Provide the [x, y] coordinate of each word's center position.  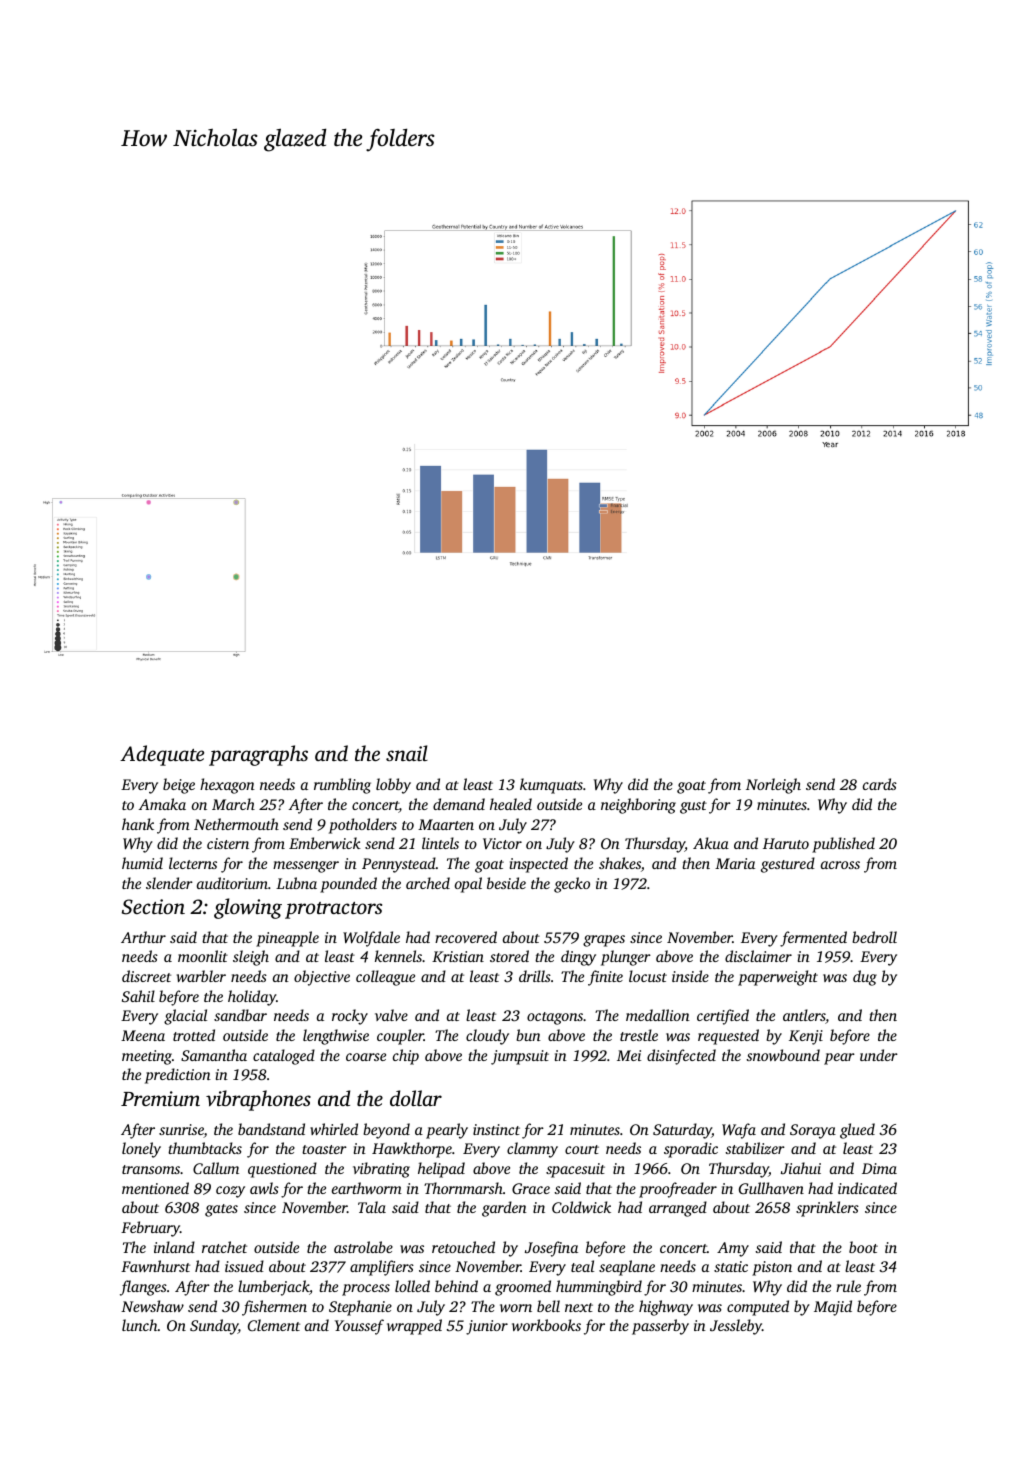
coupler [400, 1037]
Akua [711, 843]
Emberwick [325, 843]
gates [221, 1210]
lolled [412, 1286]
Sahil [138, 996]
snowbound [783, 1055]
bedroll [874, 937]
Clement [274, 1325]
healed [511, 804]
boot [863, 1247]
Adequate [162, 755]
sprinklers [827, 1209]
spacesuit [575, 1170]
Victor [502, 843]
